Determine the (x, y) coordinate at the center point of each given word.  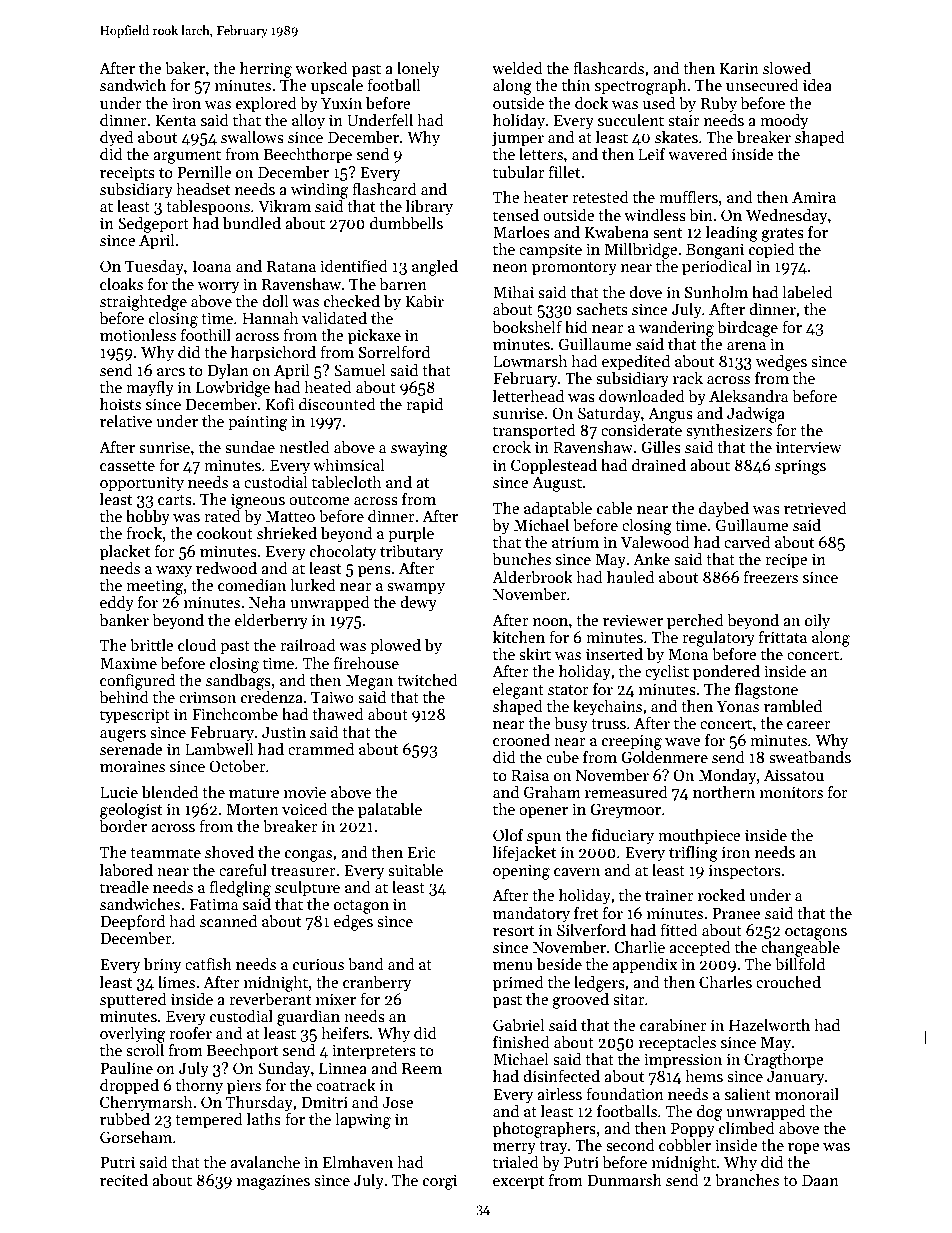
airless (559, 1094)
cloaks (121, 284)
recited (124, 1180)
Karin (739, 68)
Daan (820, 1180)
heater (545, 197)
